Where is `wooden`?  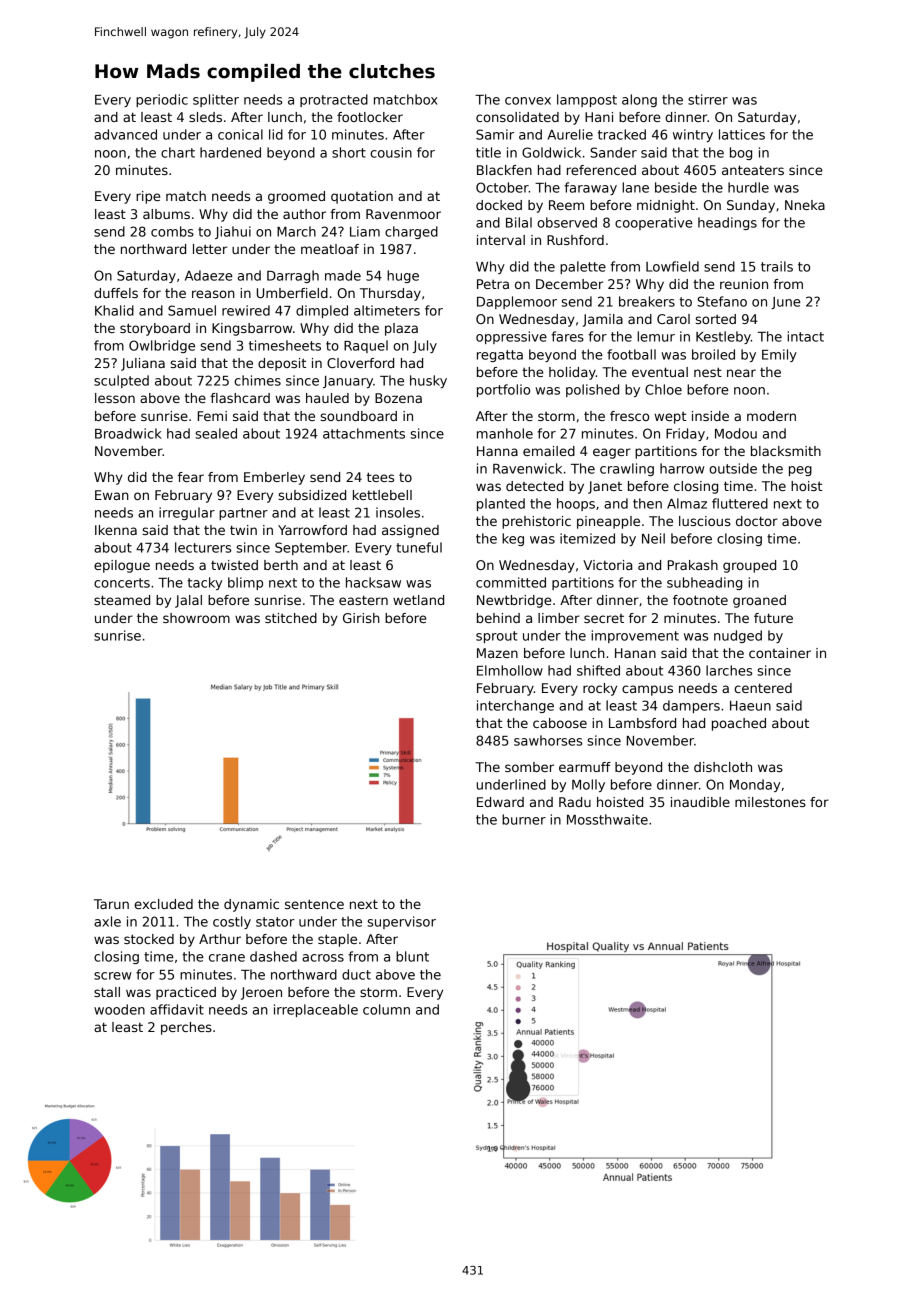
wooden is located at coordinates (119, 1009).
